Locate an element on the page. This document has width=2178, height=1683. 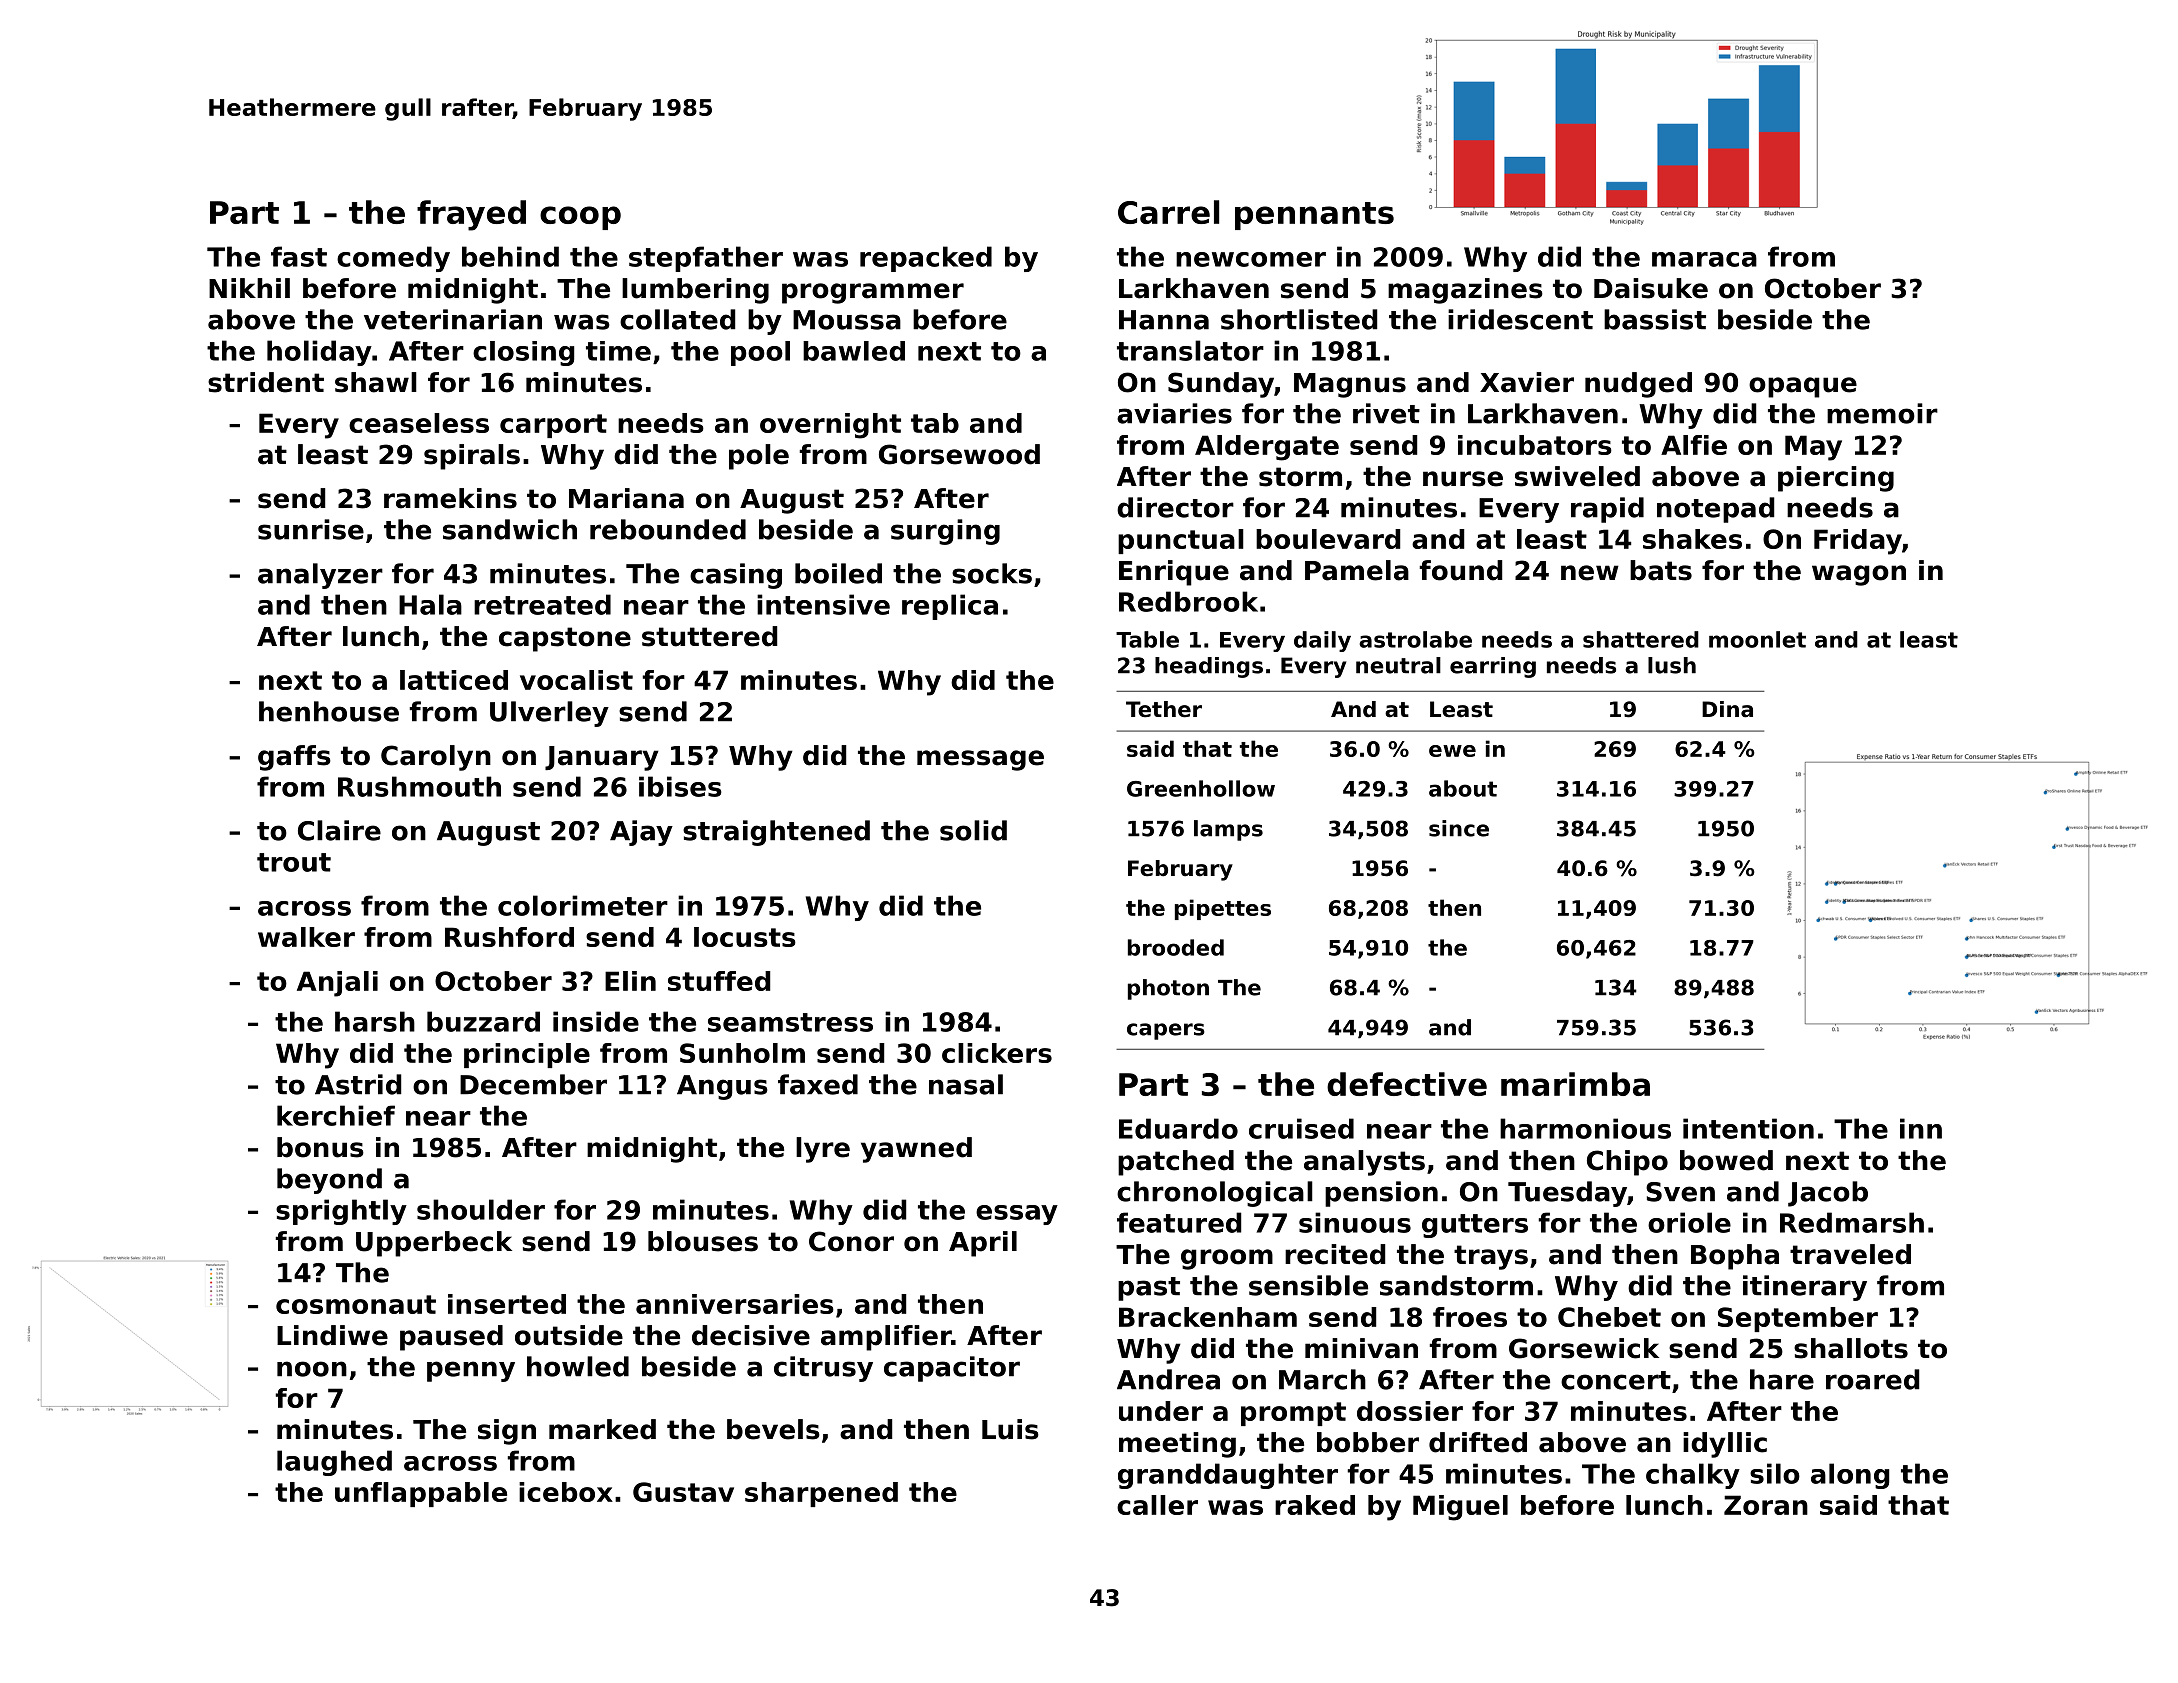
raked is located at coordinates (1315, 1505).
